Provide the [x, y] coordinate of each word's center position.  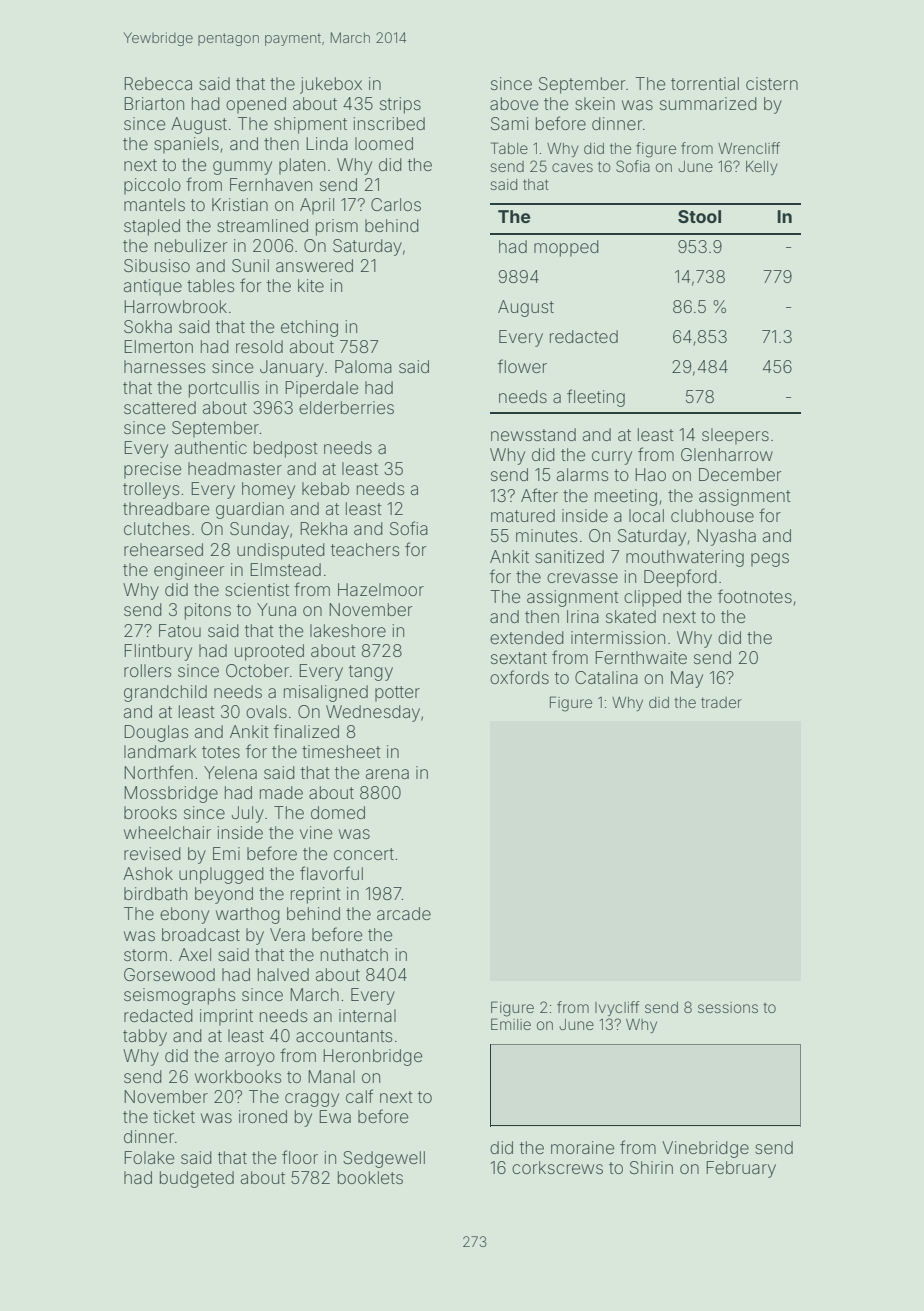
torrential [705, 83]
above [514, 103]
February [741, 1169]
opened [256, 105]
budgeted [197, 1179]
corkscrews [557, 1167]
